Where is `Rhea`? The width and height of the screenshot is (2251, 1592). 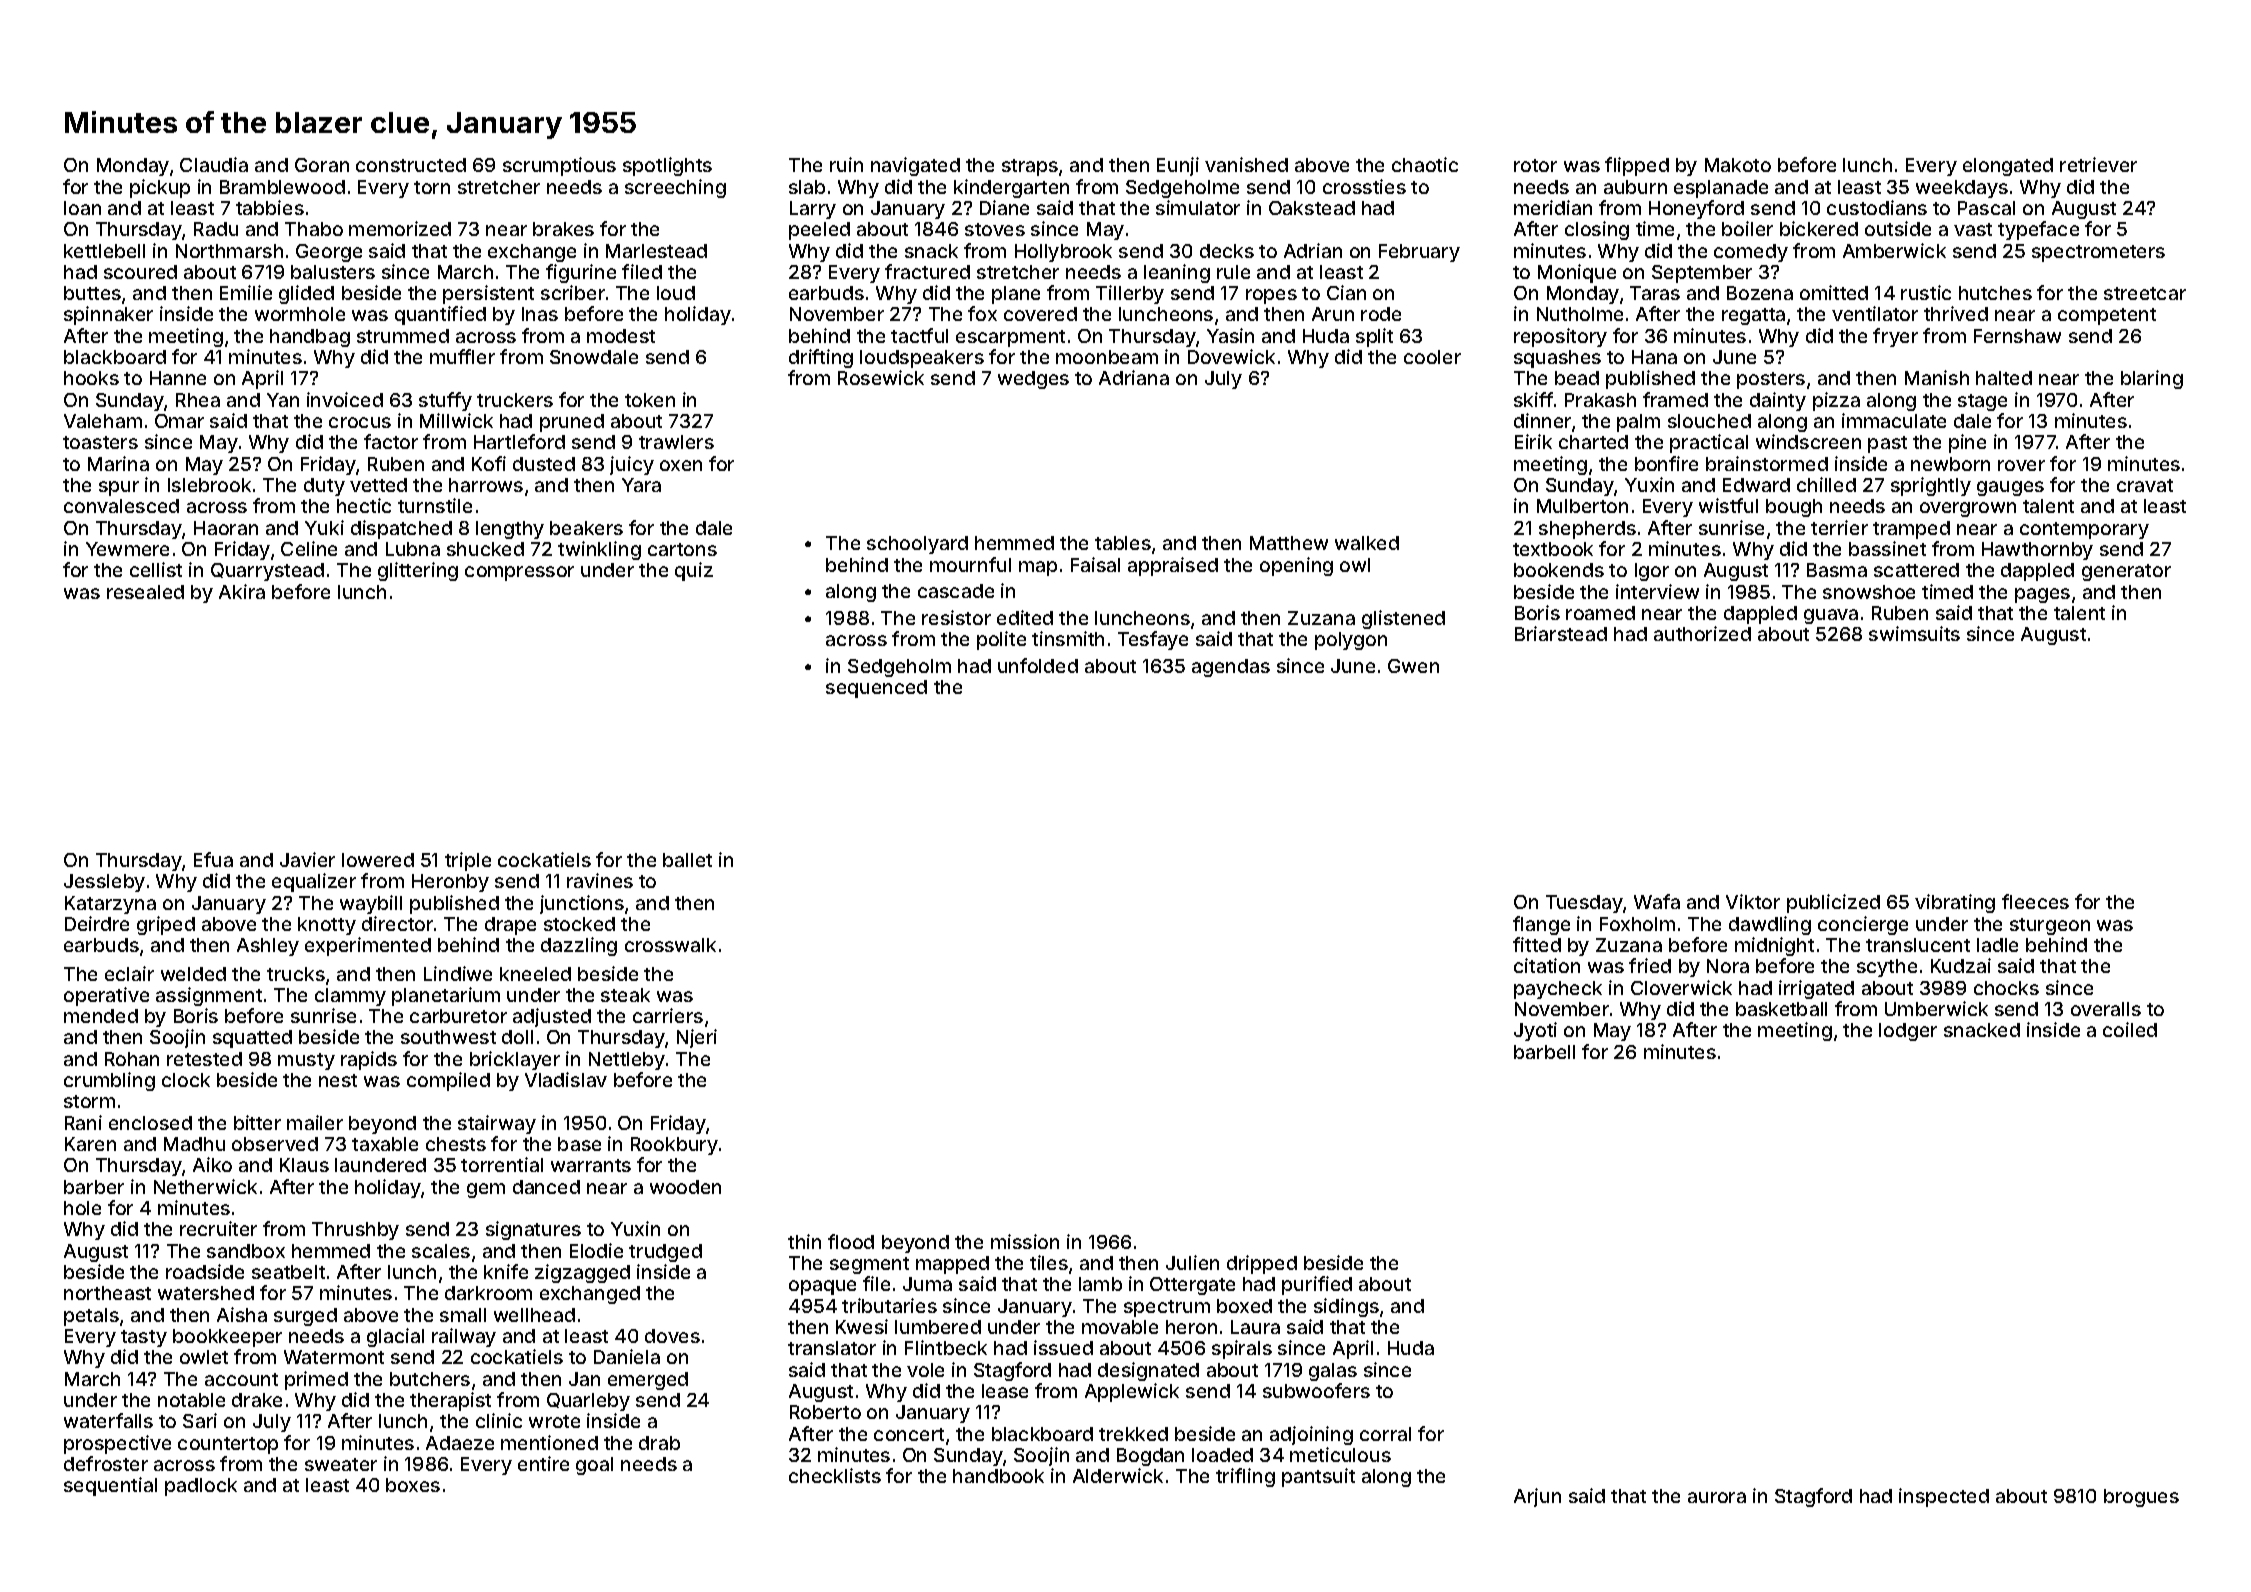 Rhea is located at coordinates (198, 400).
